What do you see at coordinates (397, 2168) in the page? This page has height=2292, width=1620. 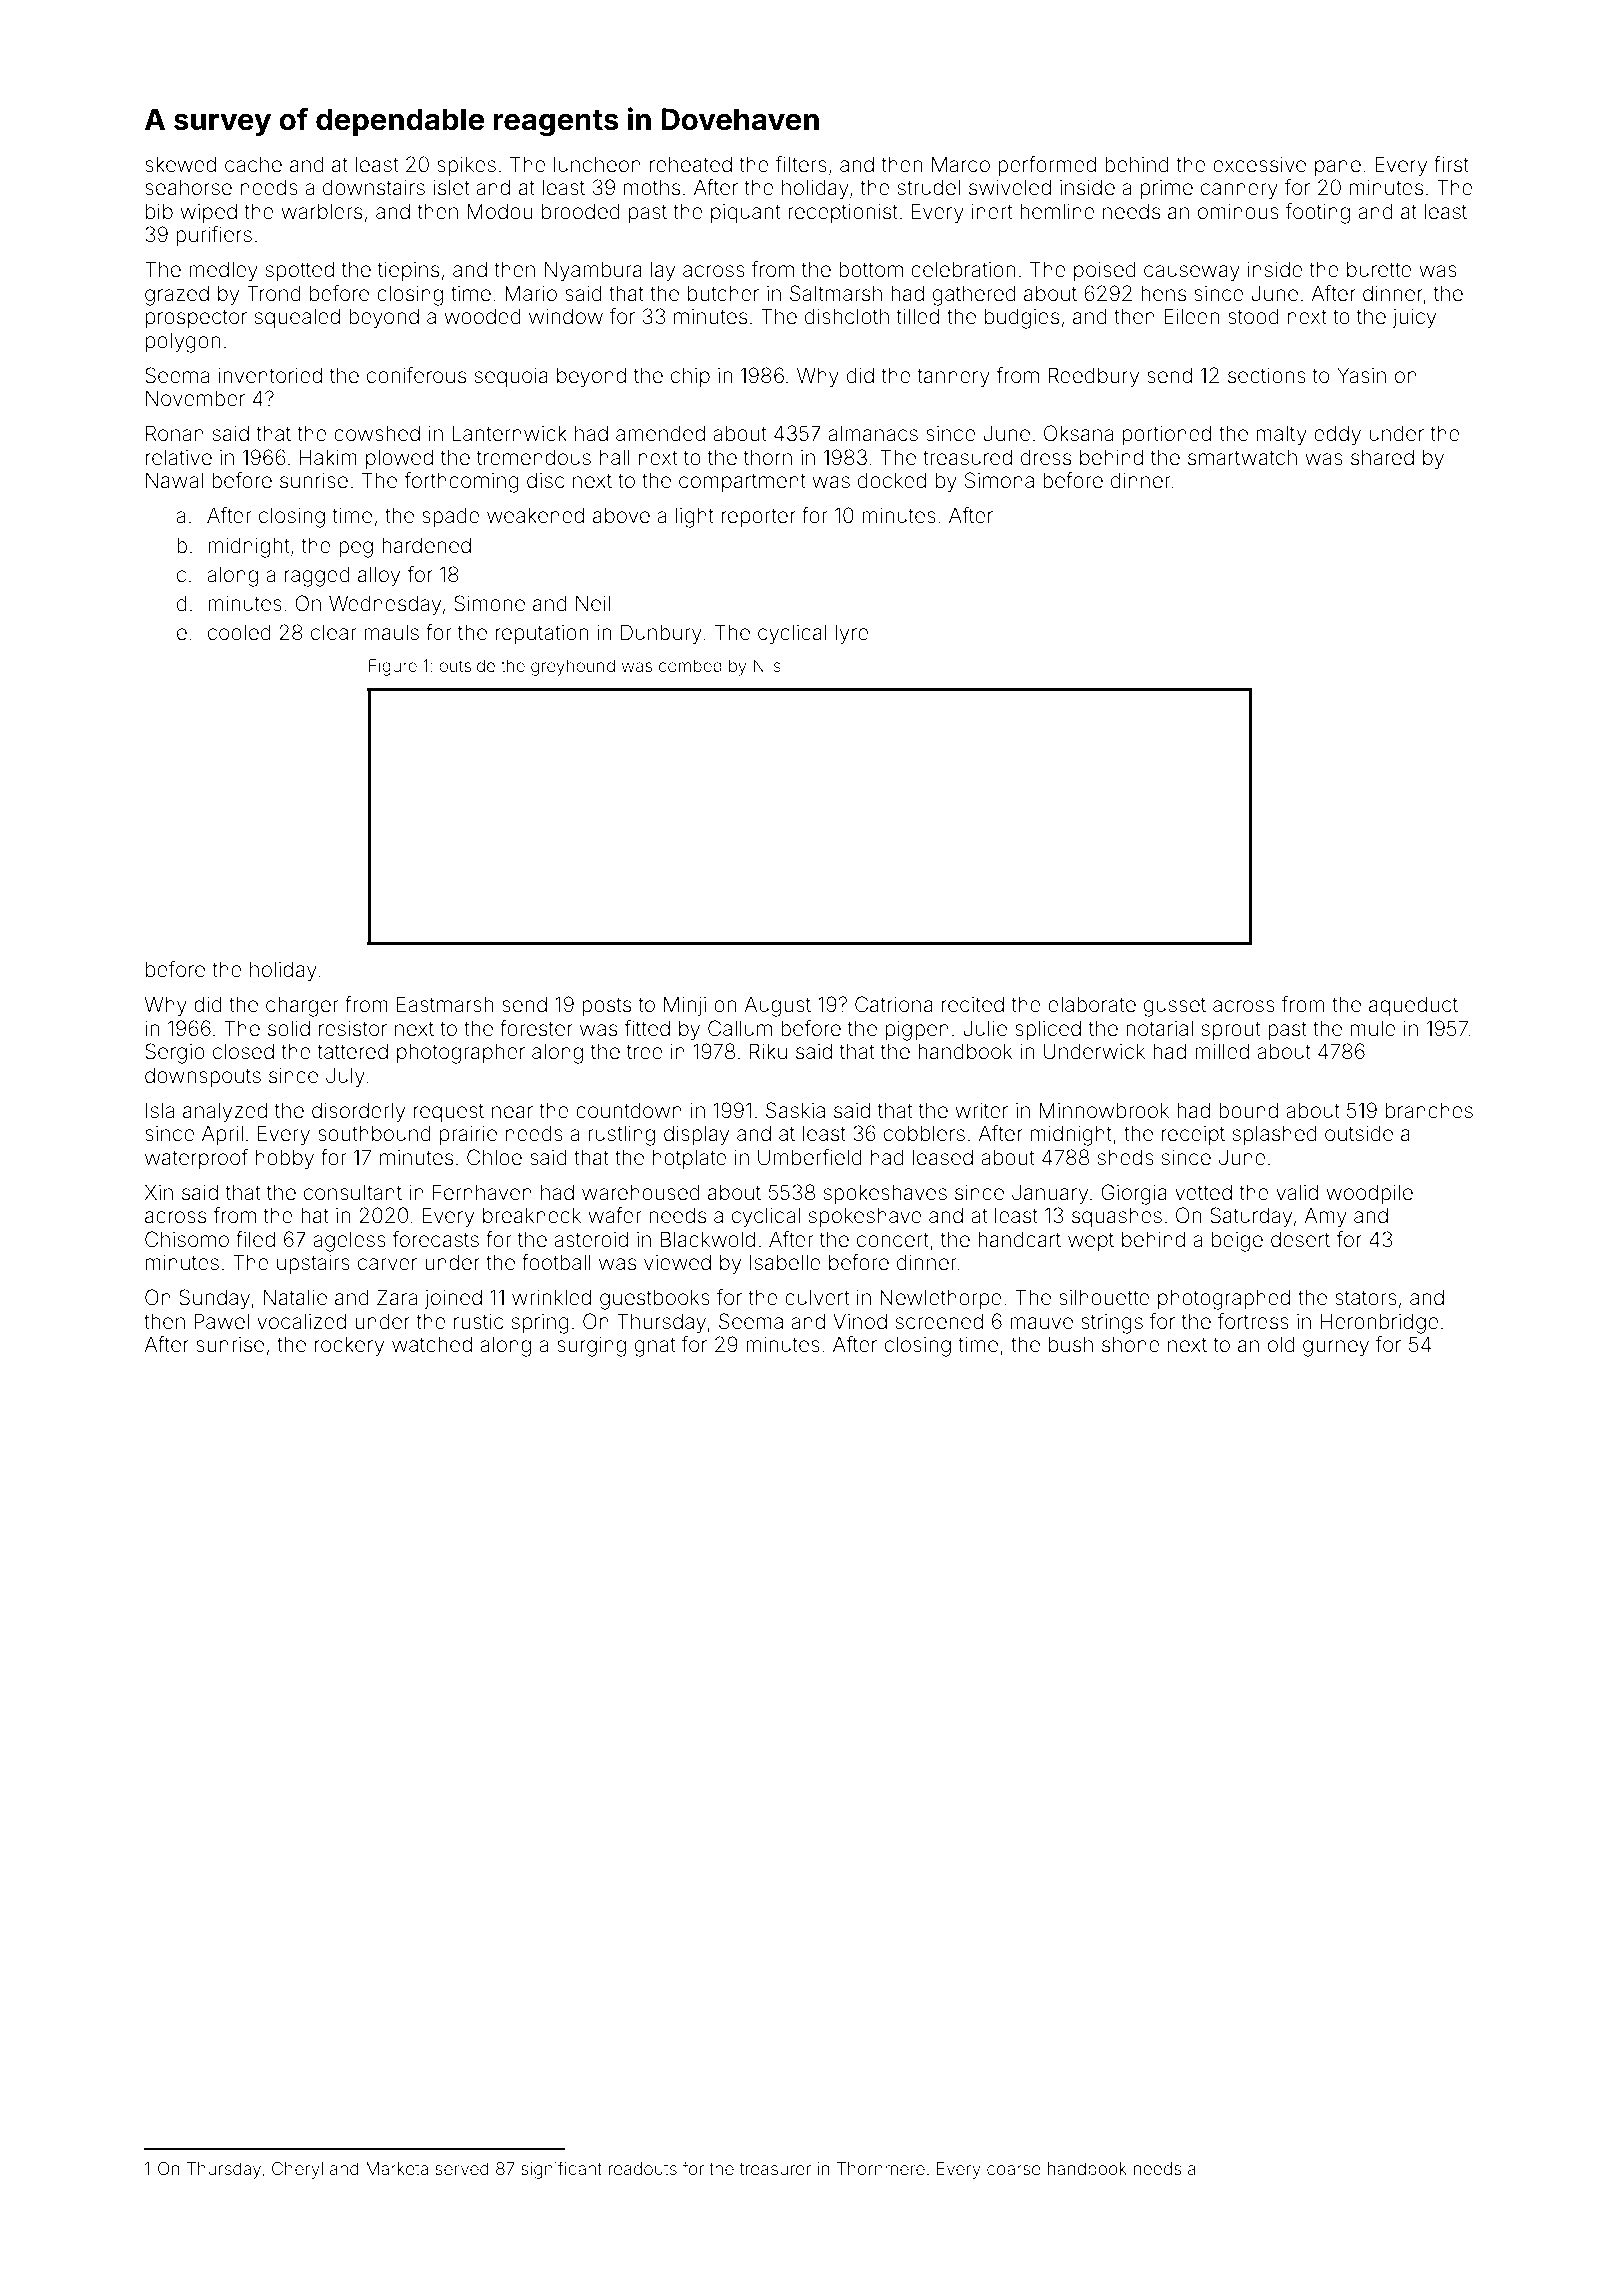 I see `Marketa` at bounding box center [397, 2168].
